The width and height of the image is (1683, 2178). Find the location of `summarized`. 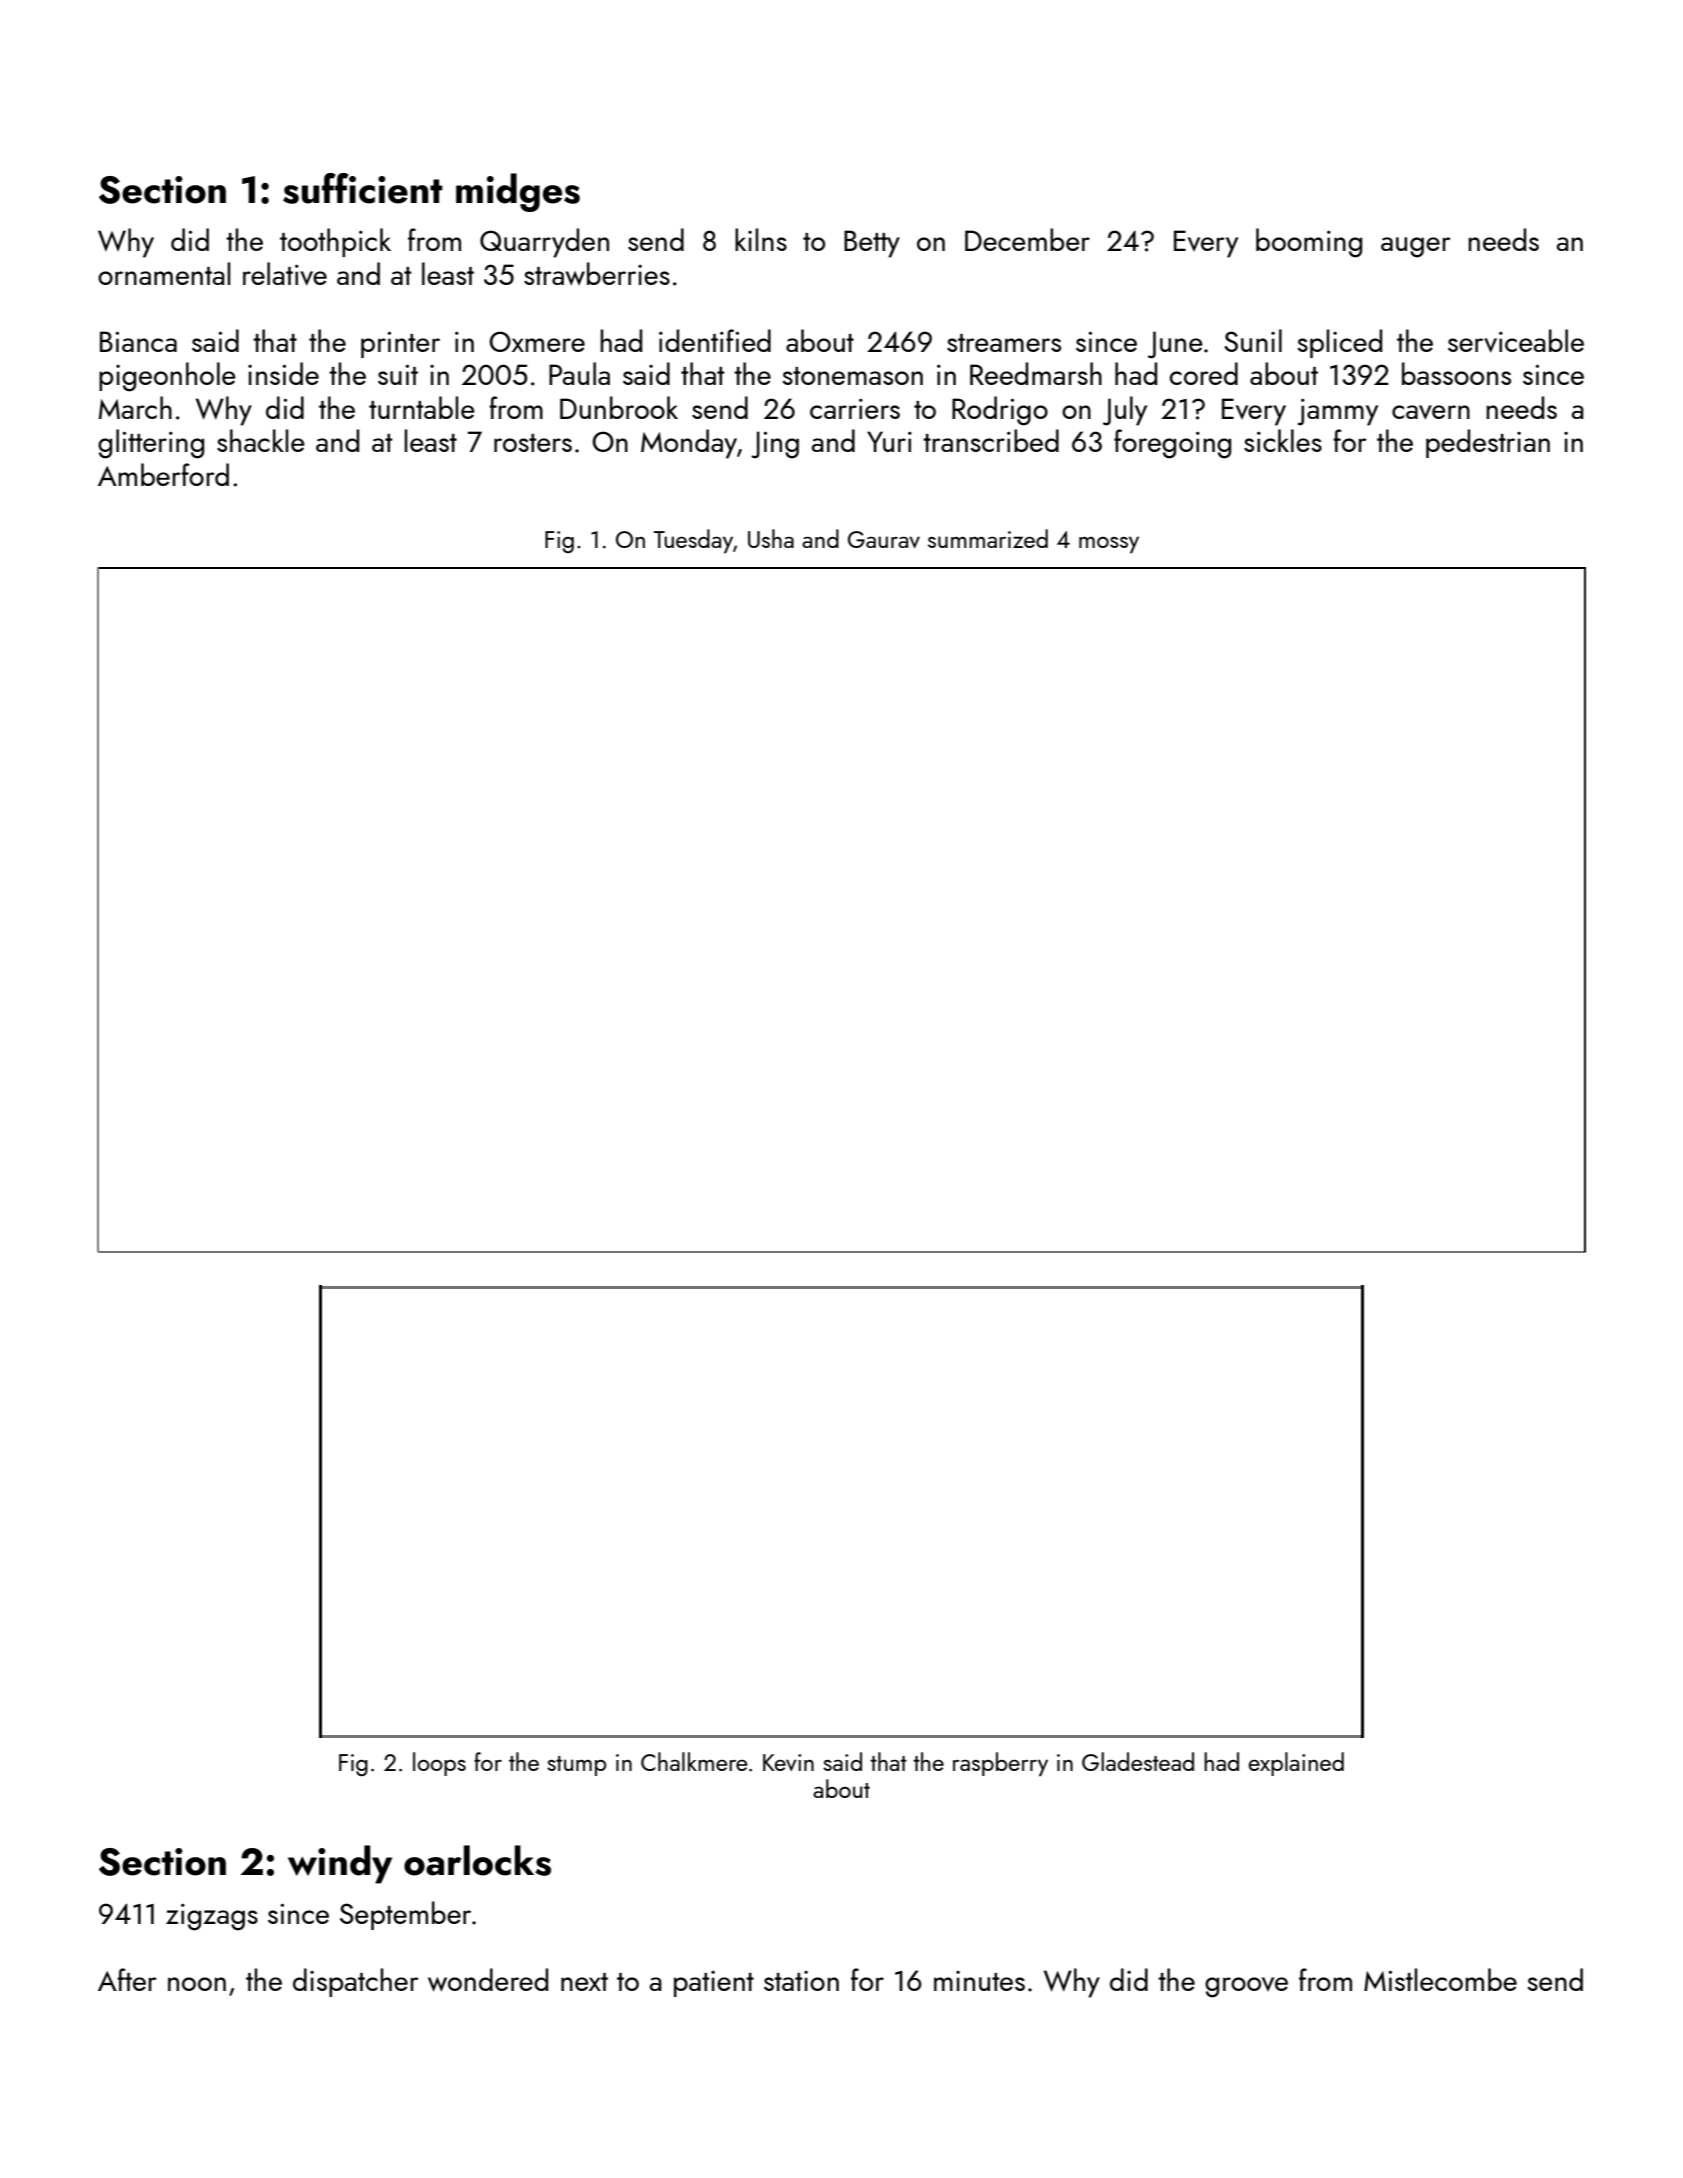

summarized is located at coordinates (988, 538).
